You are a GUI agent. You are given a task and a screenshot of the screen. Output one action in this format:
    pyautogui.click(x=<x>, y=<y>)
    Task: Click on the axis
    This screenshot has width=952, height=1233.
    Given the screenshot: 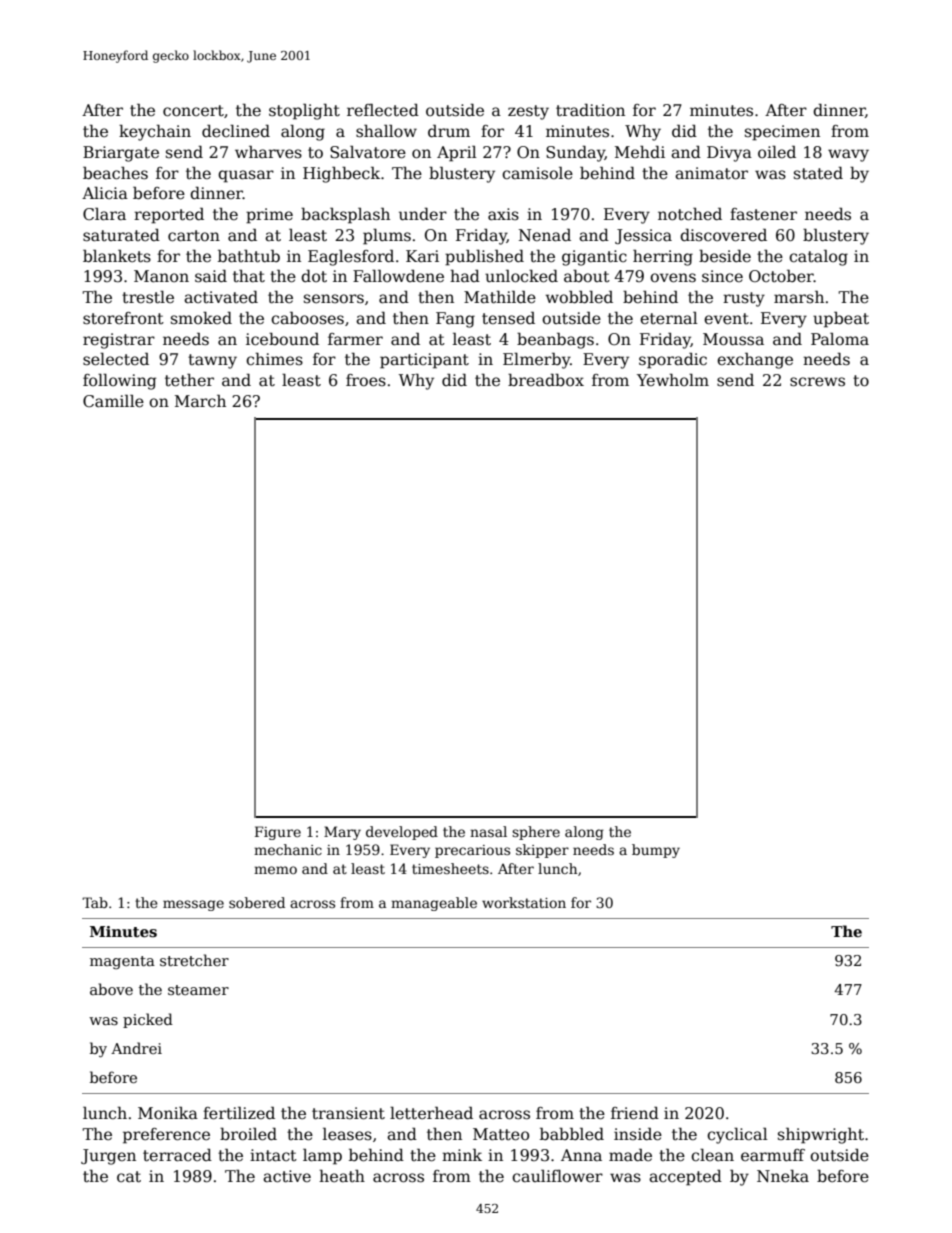 What is the action you would take?
    pyautogui.click(x=503, y=214)
